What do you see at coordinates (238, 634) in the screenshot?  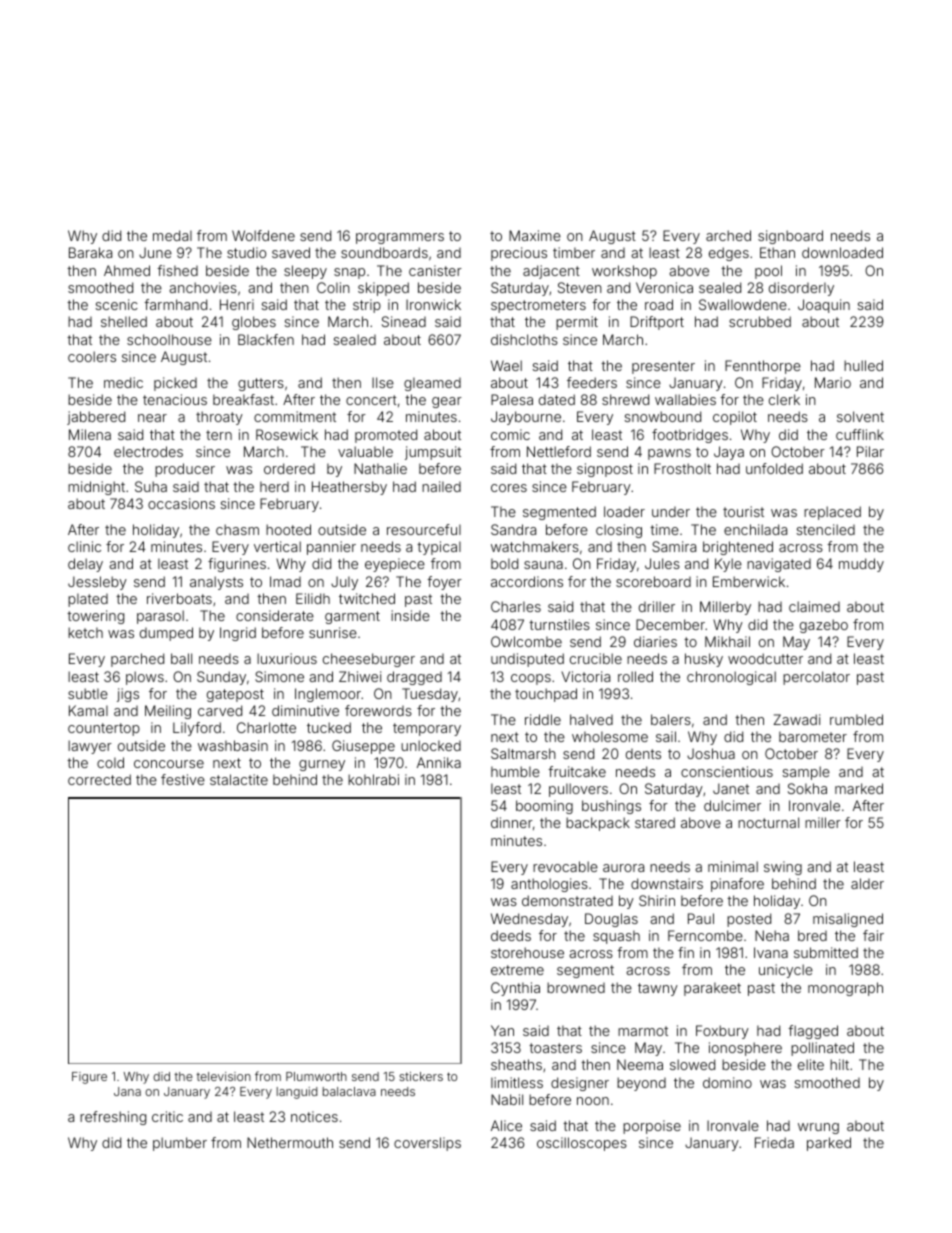 I see `Ingrid` at bounding box center [238, 634].
